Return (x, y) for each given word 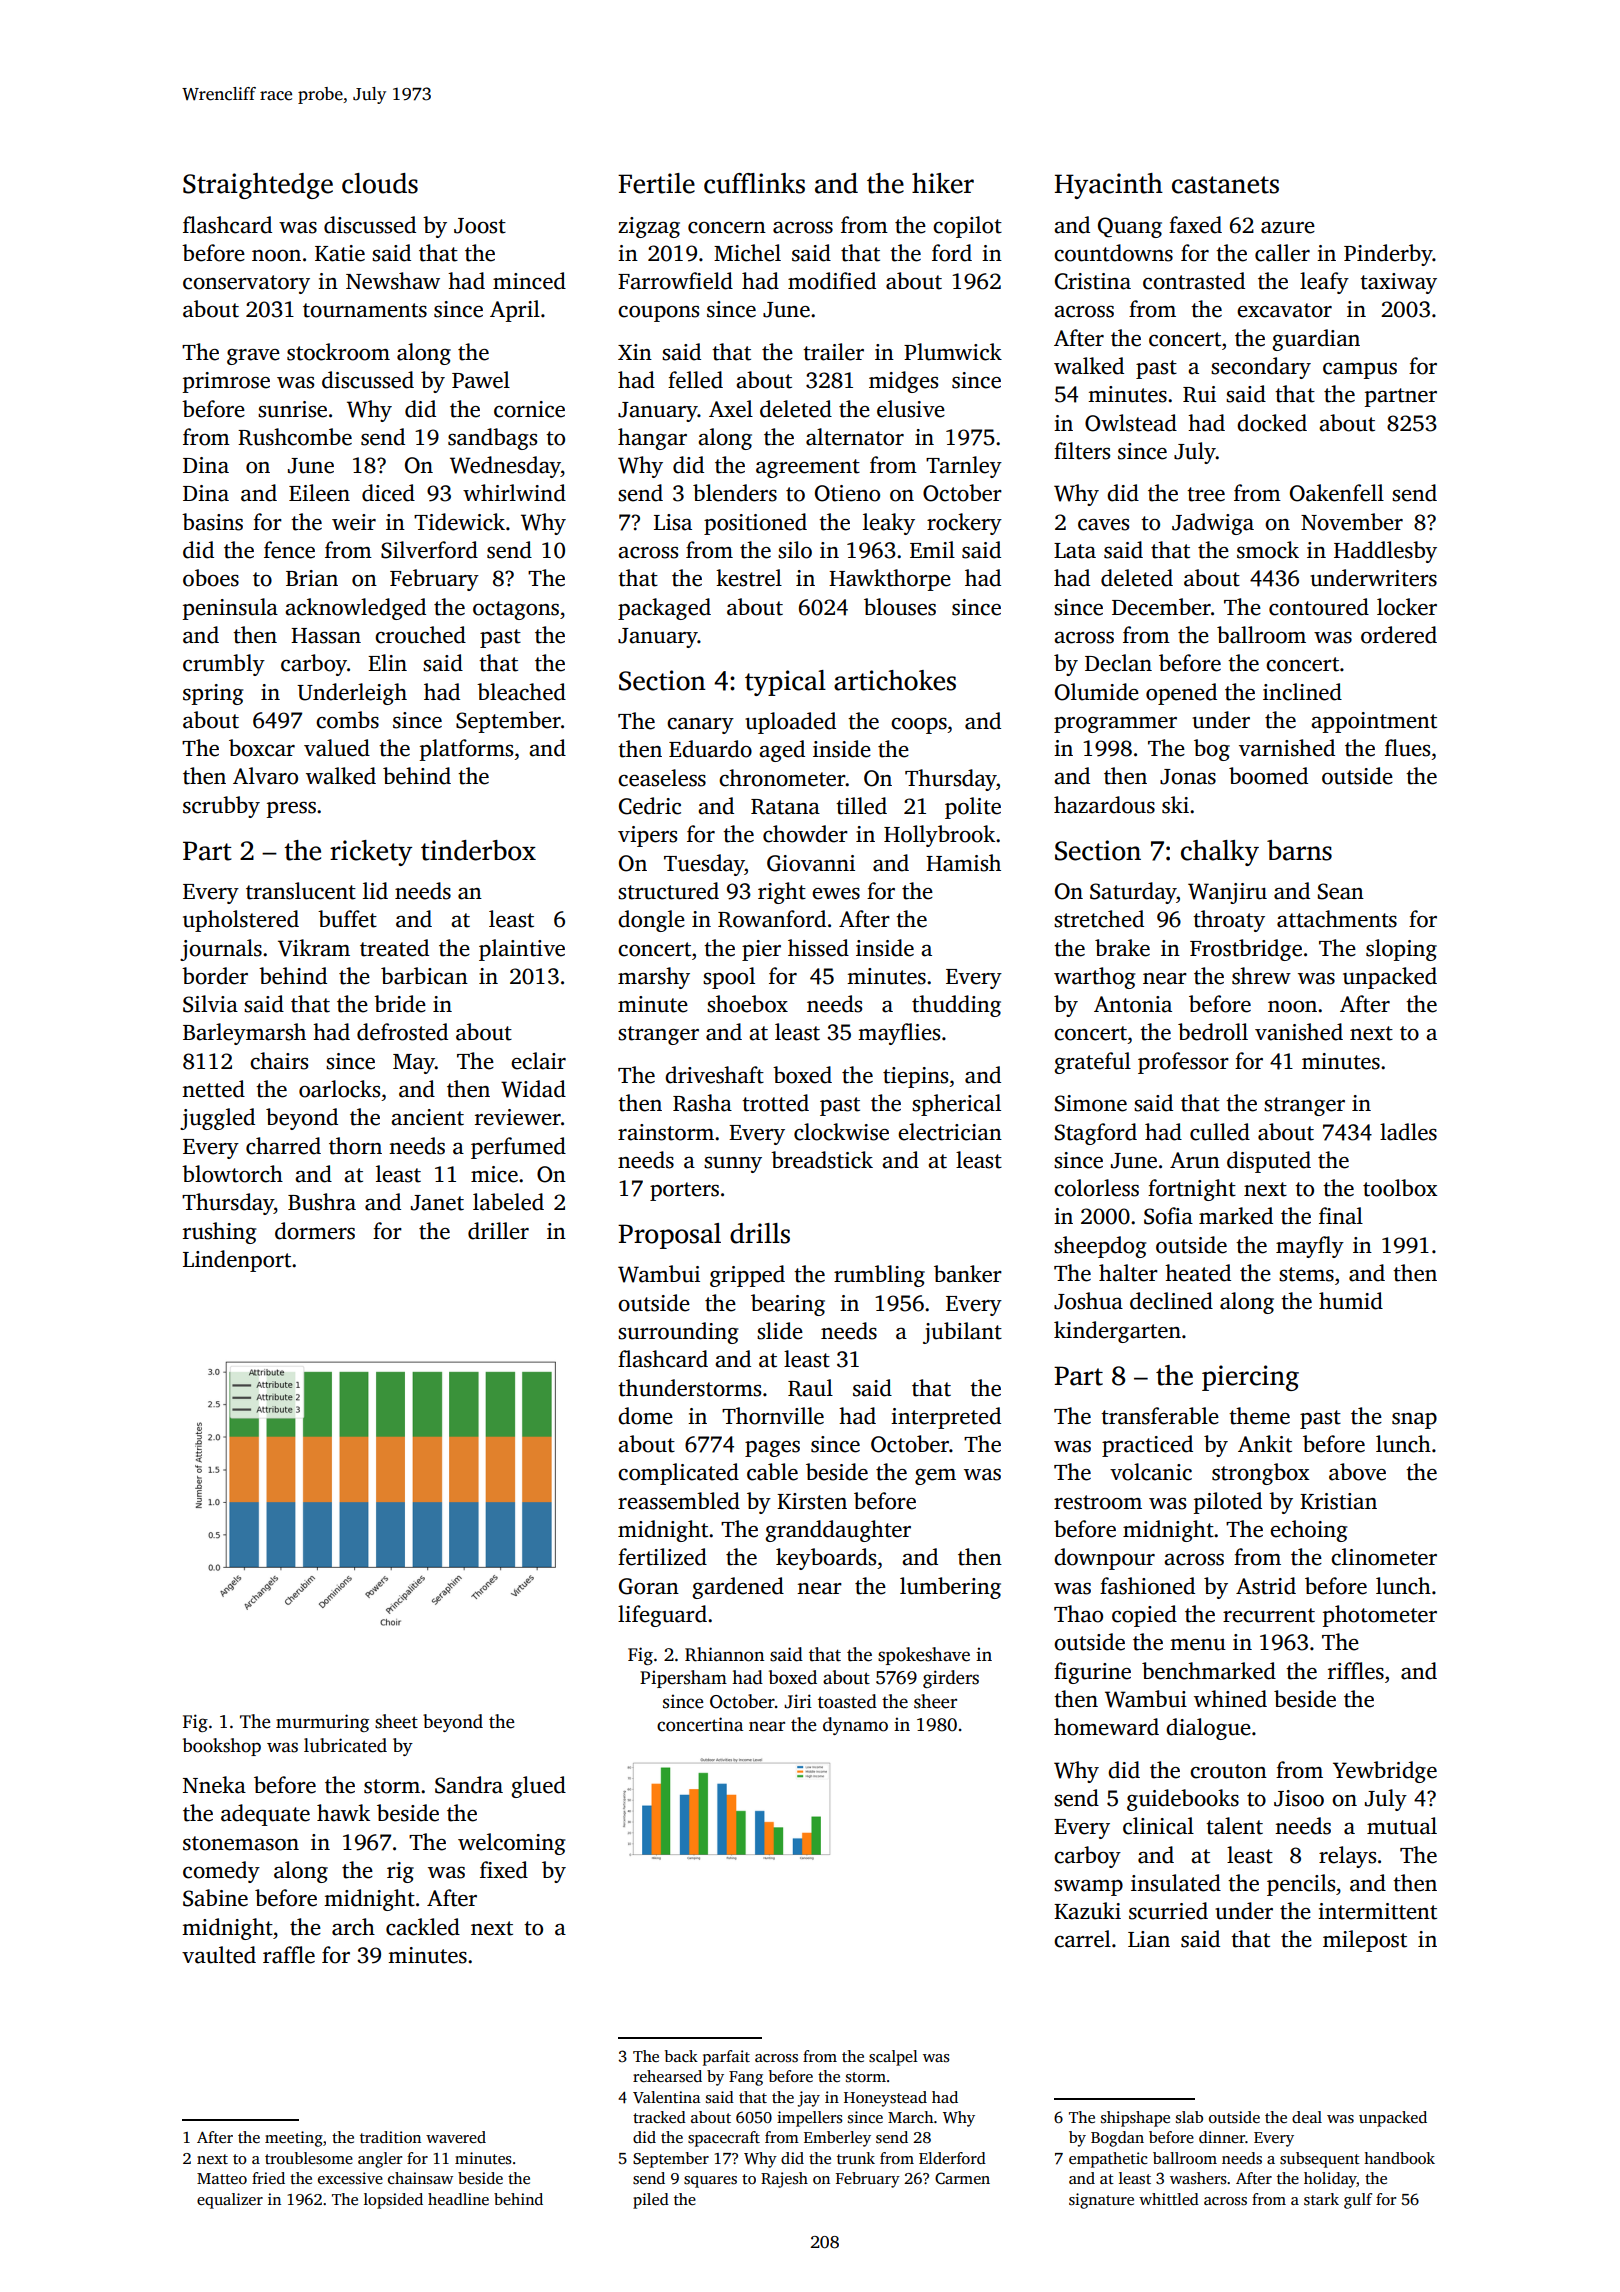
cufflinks (754, 183)
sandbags (492, 439)
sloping (1401, 950)
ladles (1408, 1132)
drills (760, 1233)
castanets (1225, 185)
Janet (437, 1203)
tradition (390, 2137)
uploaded (790, 723)
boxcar (262, 748)
